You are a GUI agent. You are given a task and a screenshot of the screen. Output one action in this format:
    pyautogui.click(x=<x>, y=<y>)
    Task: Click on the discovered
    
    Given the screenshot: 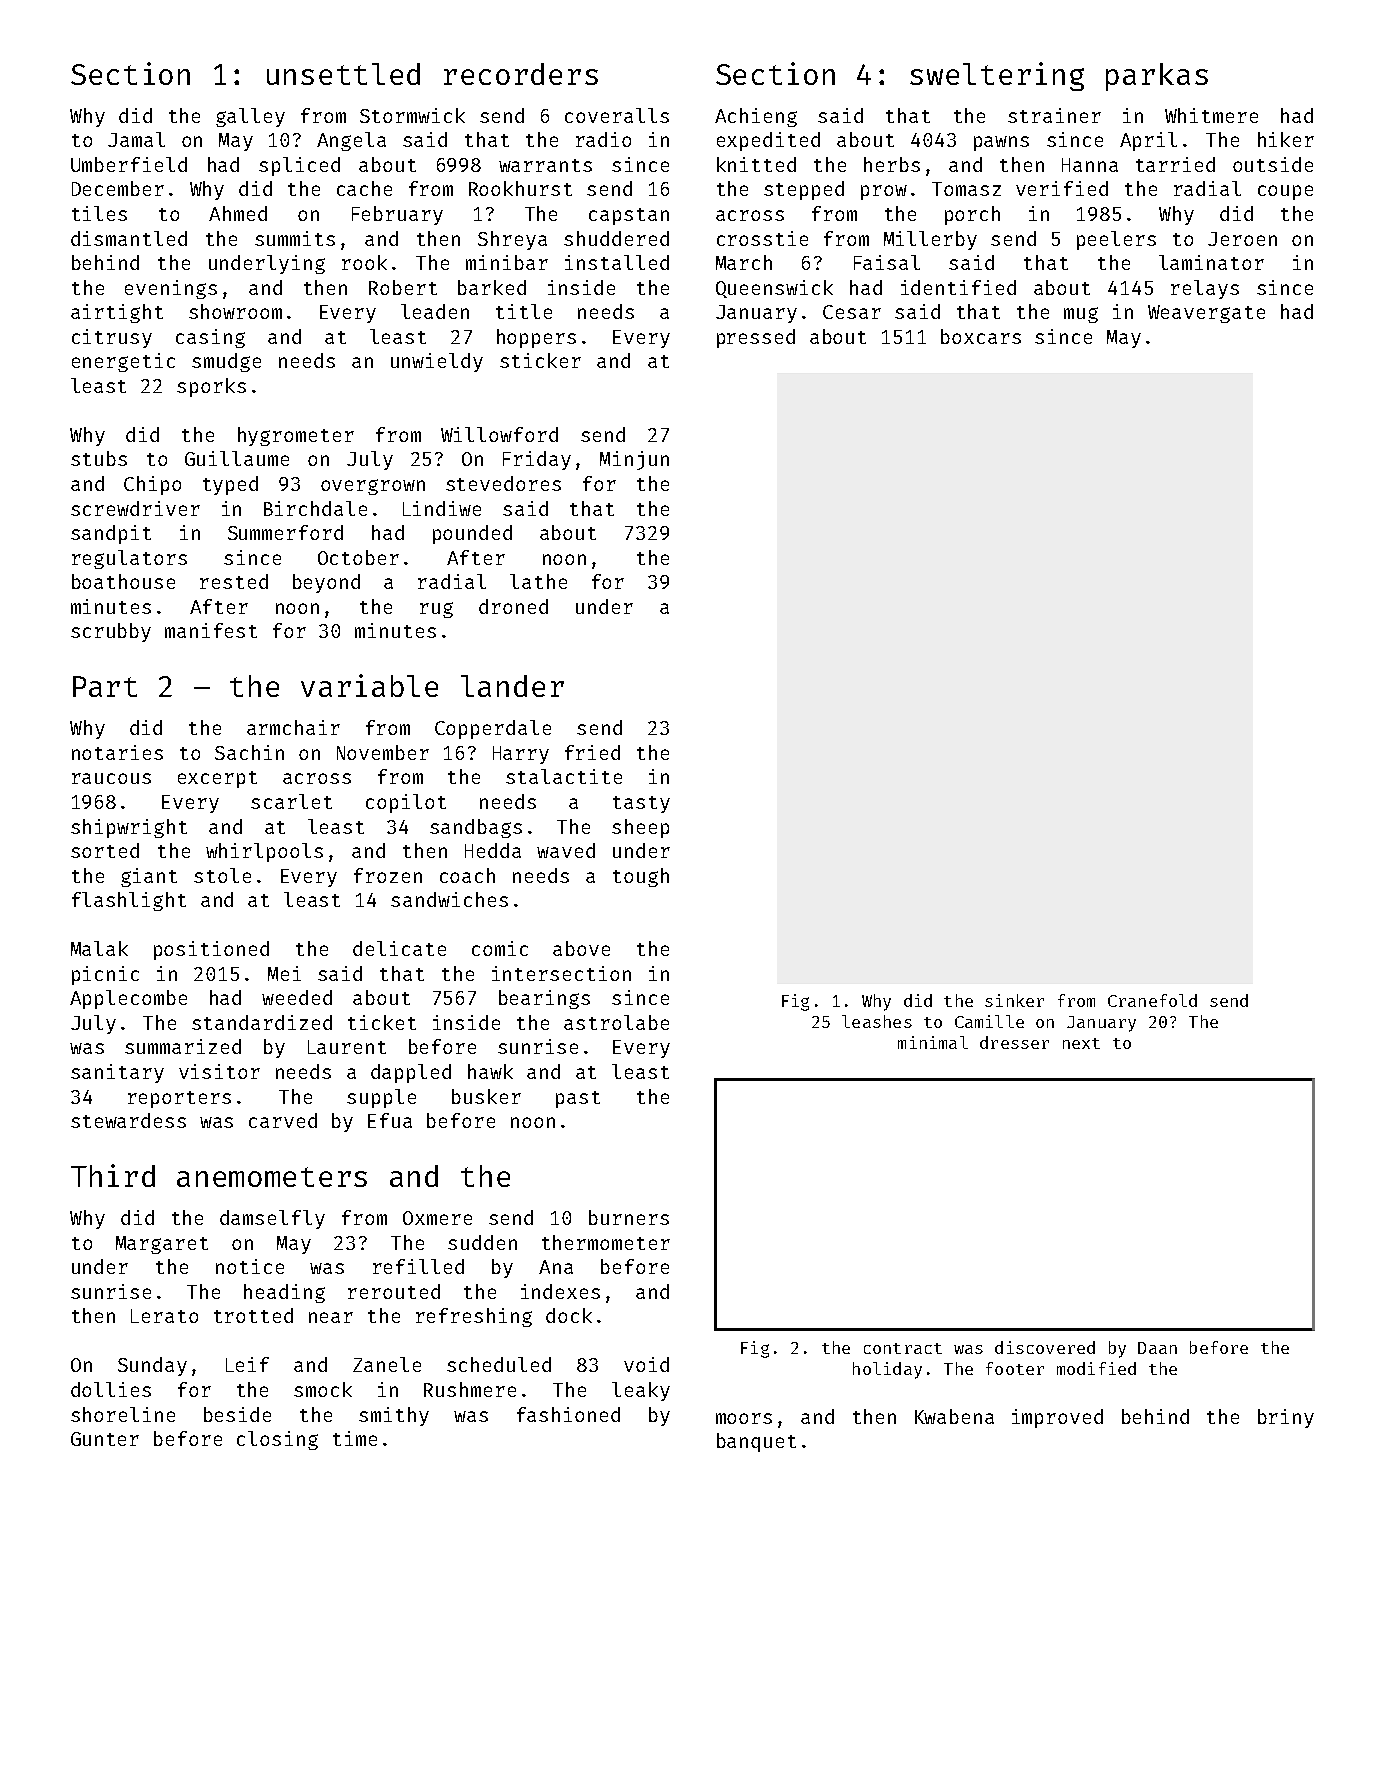 What is the action you would take?
    pyautogui.click(x=1045, y=1347)
